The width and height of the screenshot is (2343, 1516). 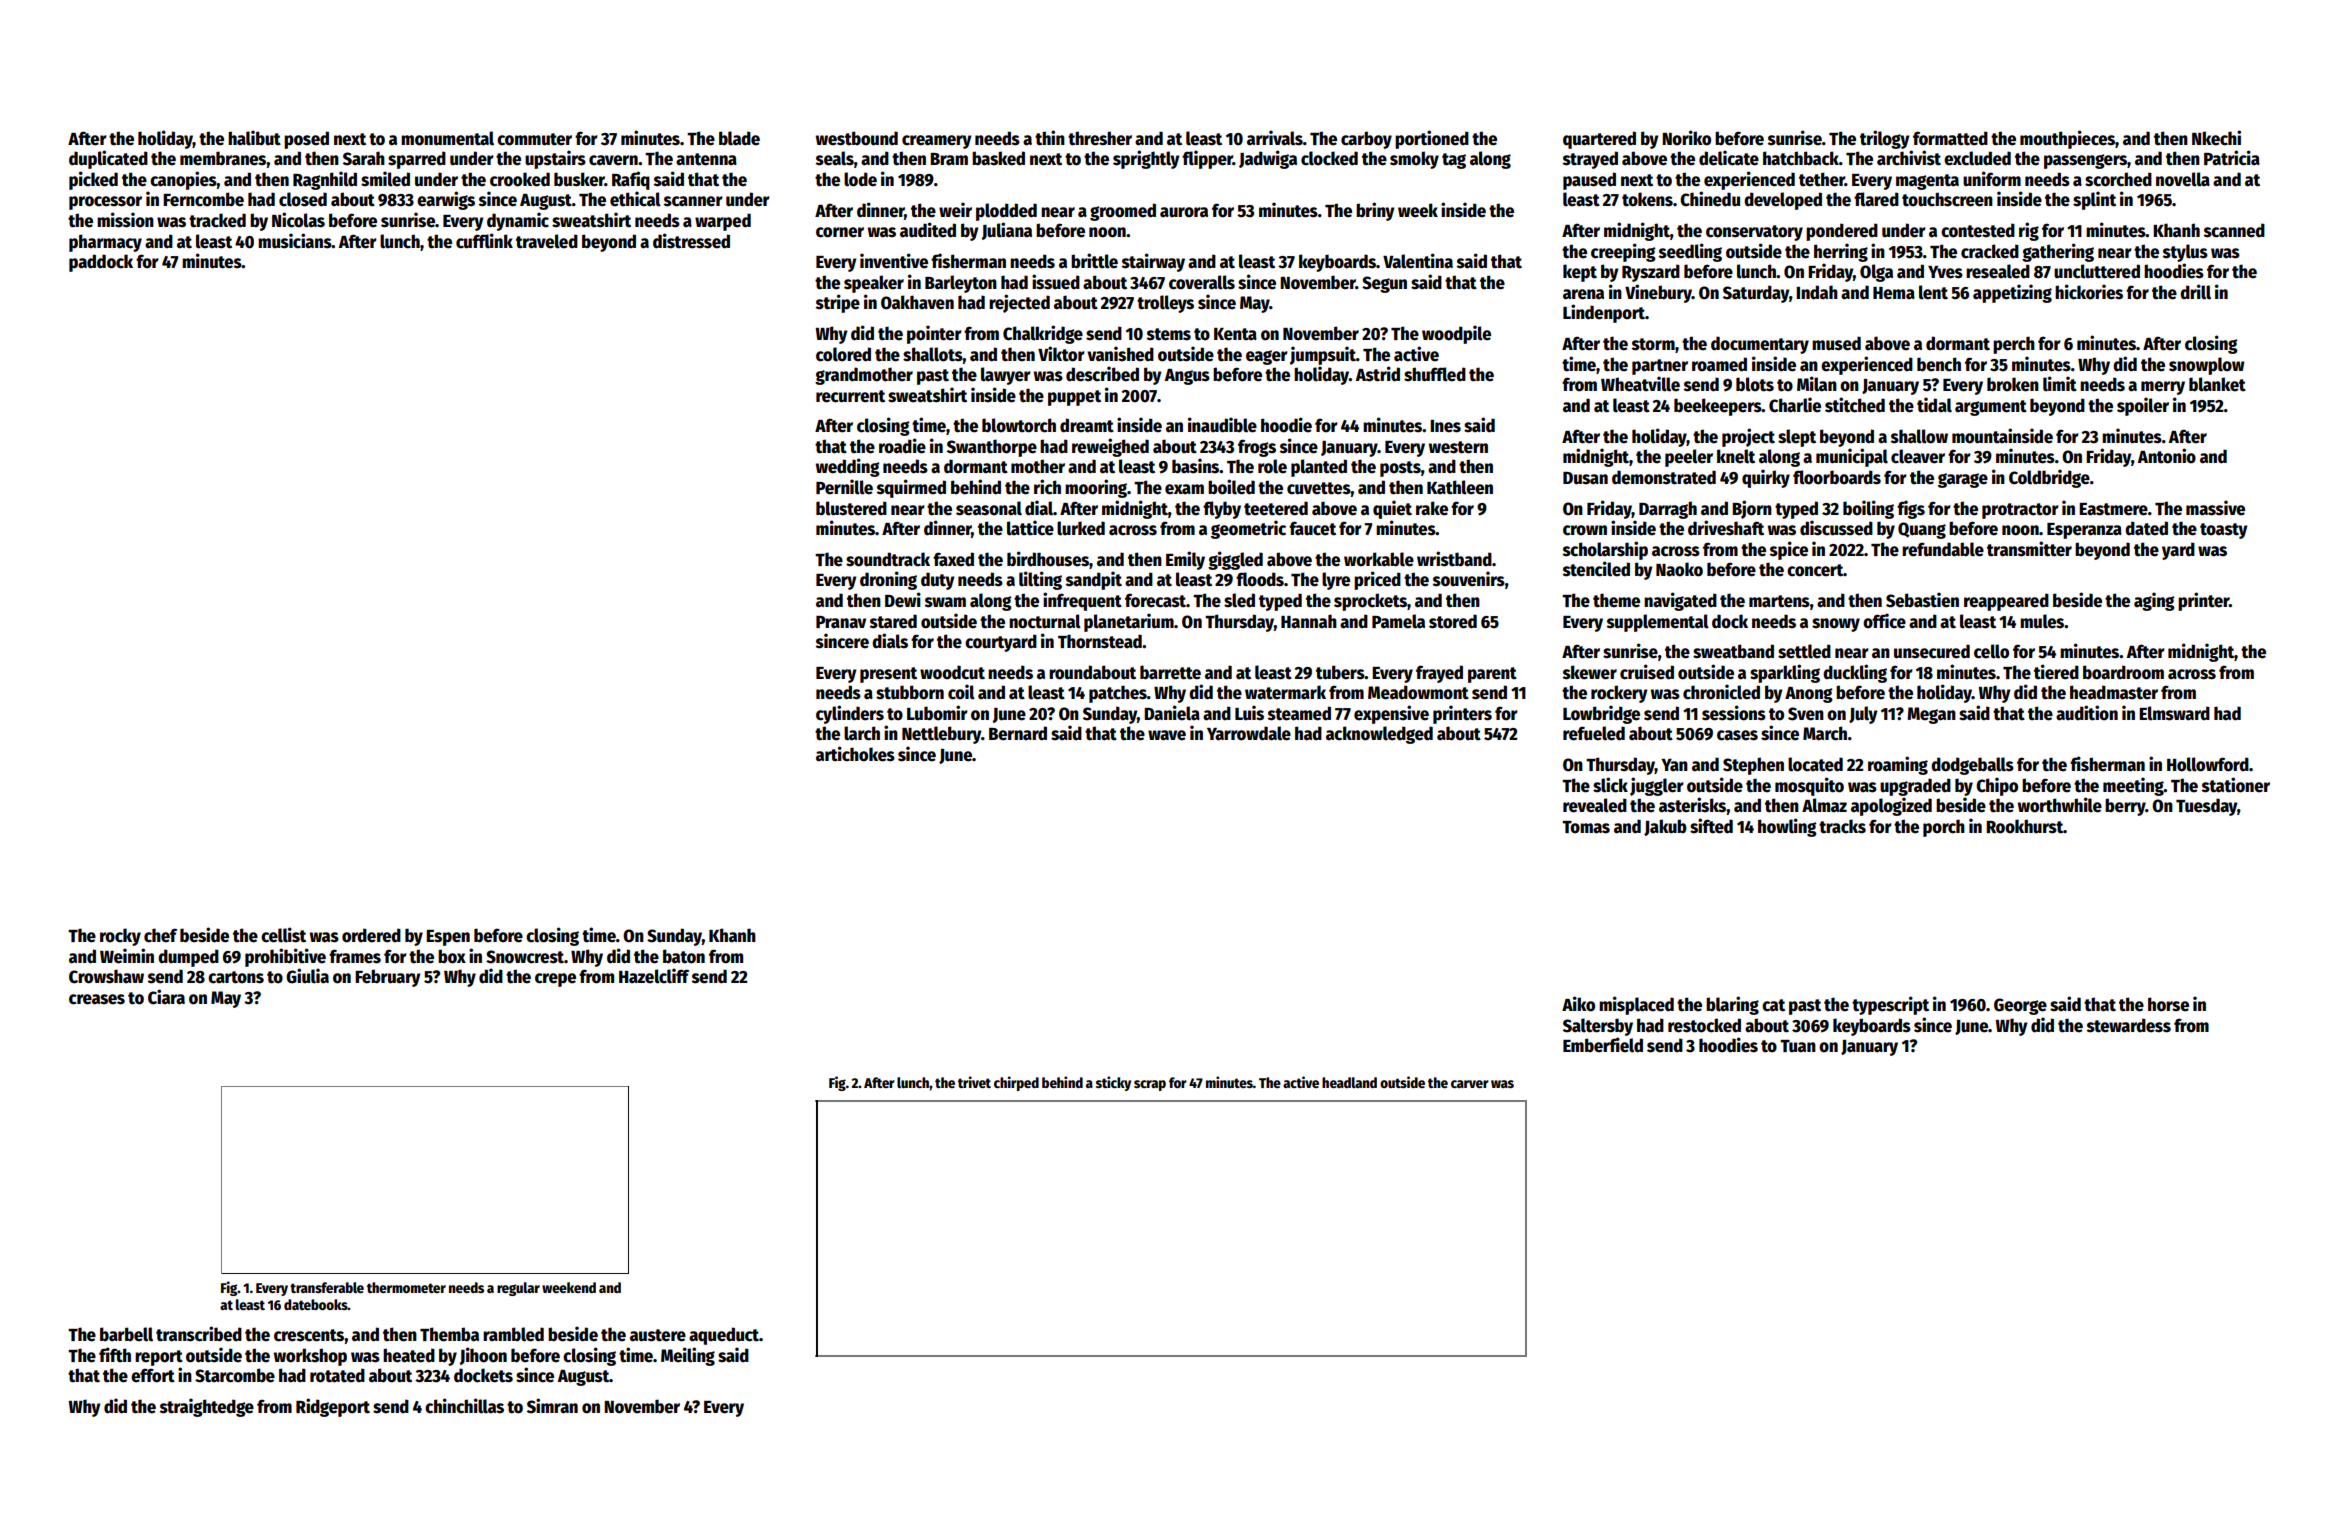 I want to click on Meiling, so click(x=688, y=1356).
